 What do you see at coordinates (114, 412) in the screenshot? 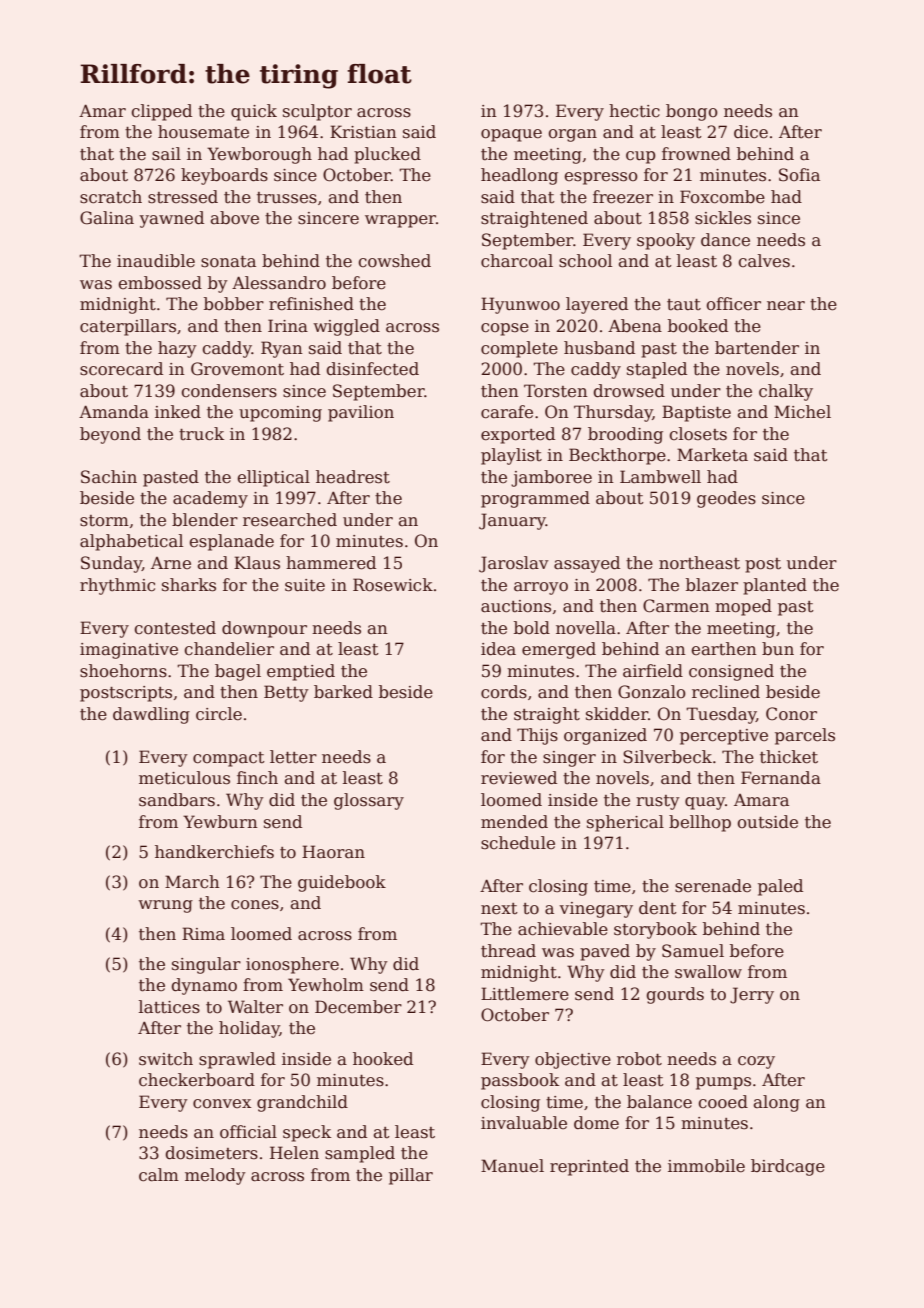
I see `Amanda` at bounding box center [114, 412].
